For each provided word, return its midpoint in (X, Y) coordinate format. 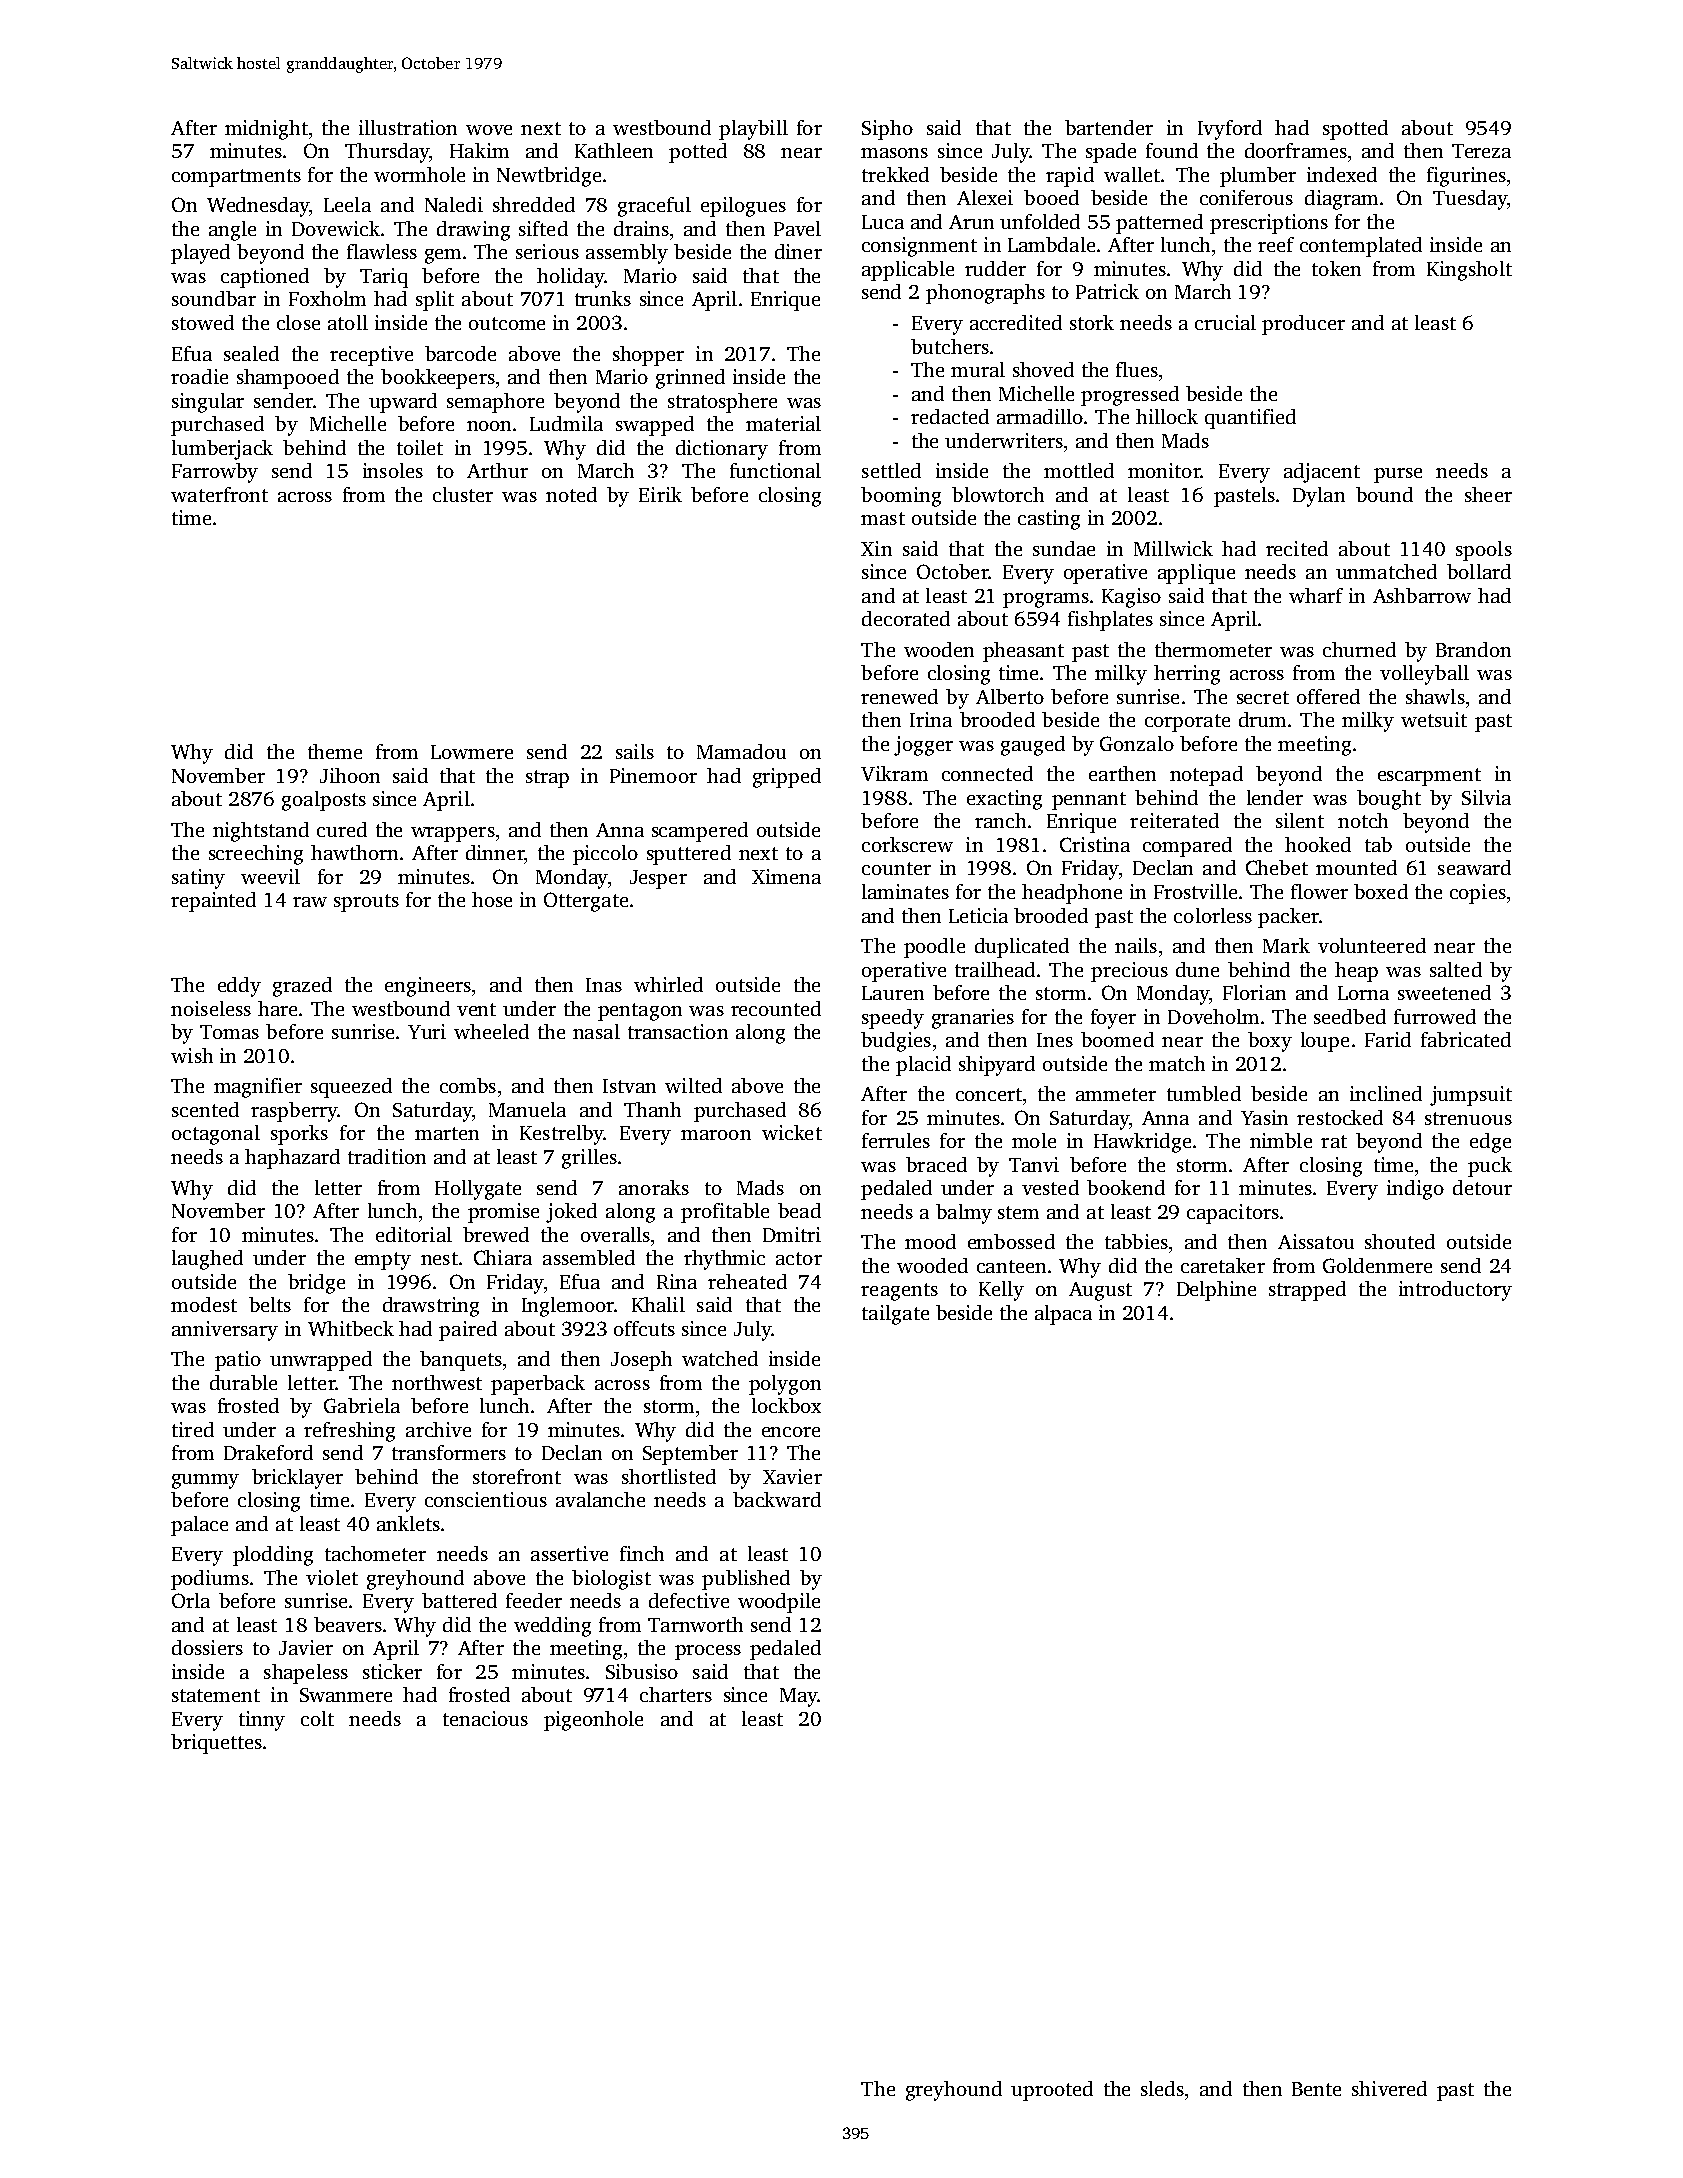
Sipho (887, 130)
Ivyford (1230, 130)
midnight (266, 130)
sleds (1162, 2088)
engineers (428, 987)
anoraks (654, 1187)
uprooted (1052, 2091)
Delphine (1216, 1291)
